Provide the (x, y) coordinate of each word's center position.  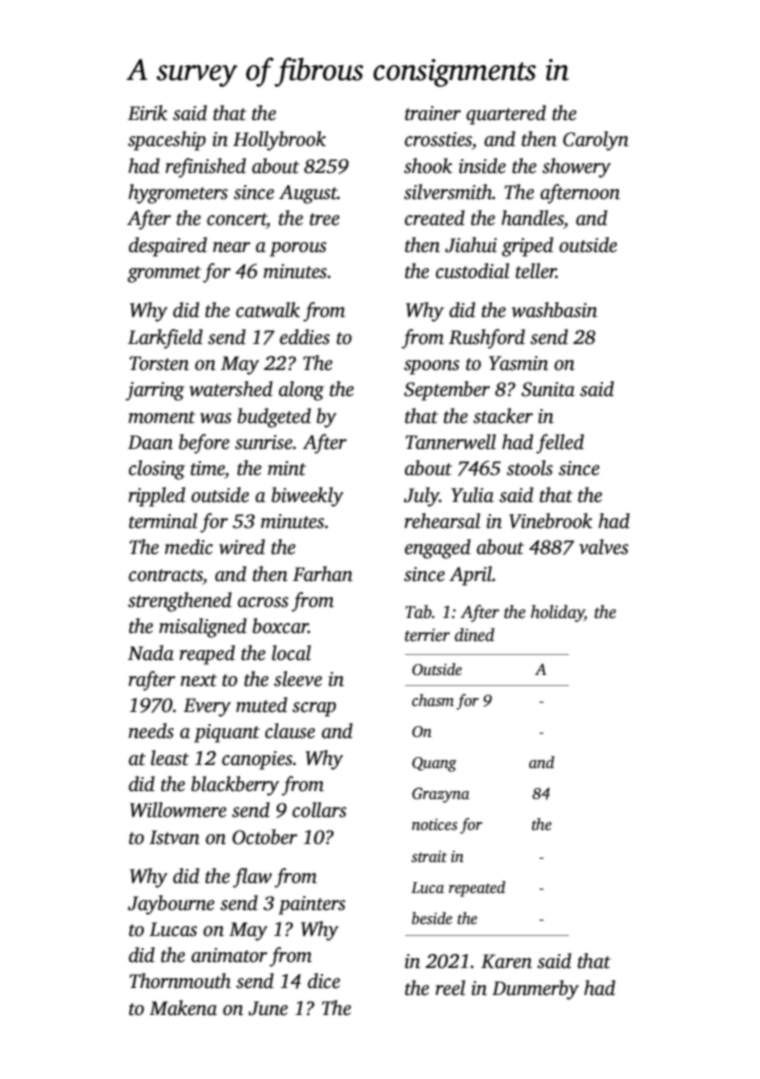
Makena (183, 1008)
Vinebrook (550, 521)
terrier (427, 635)
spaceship (167, 141)
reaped (207, 655)
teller (536, 271)
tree (325, 219)
